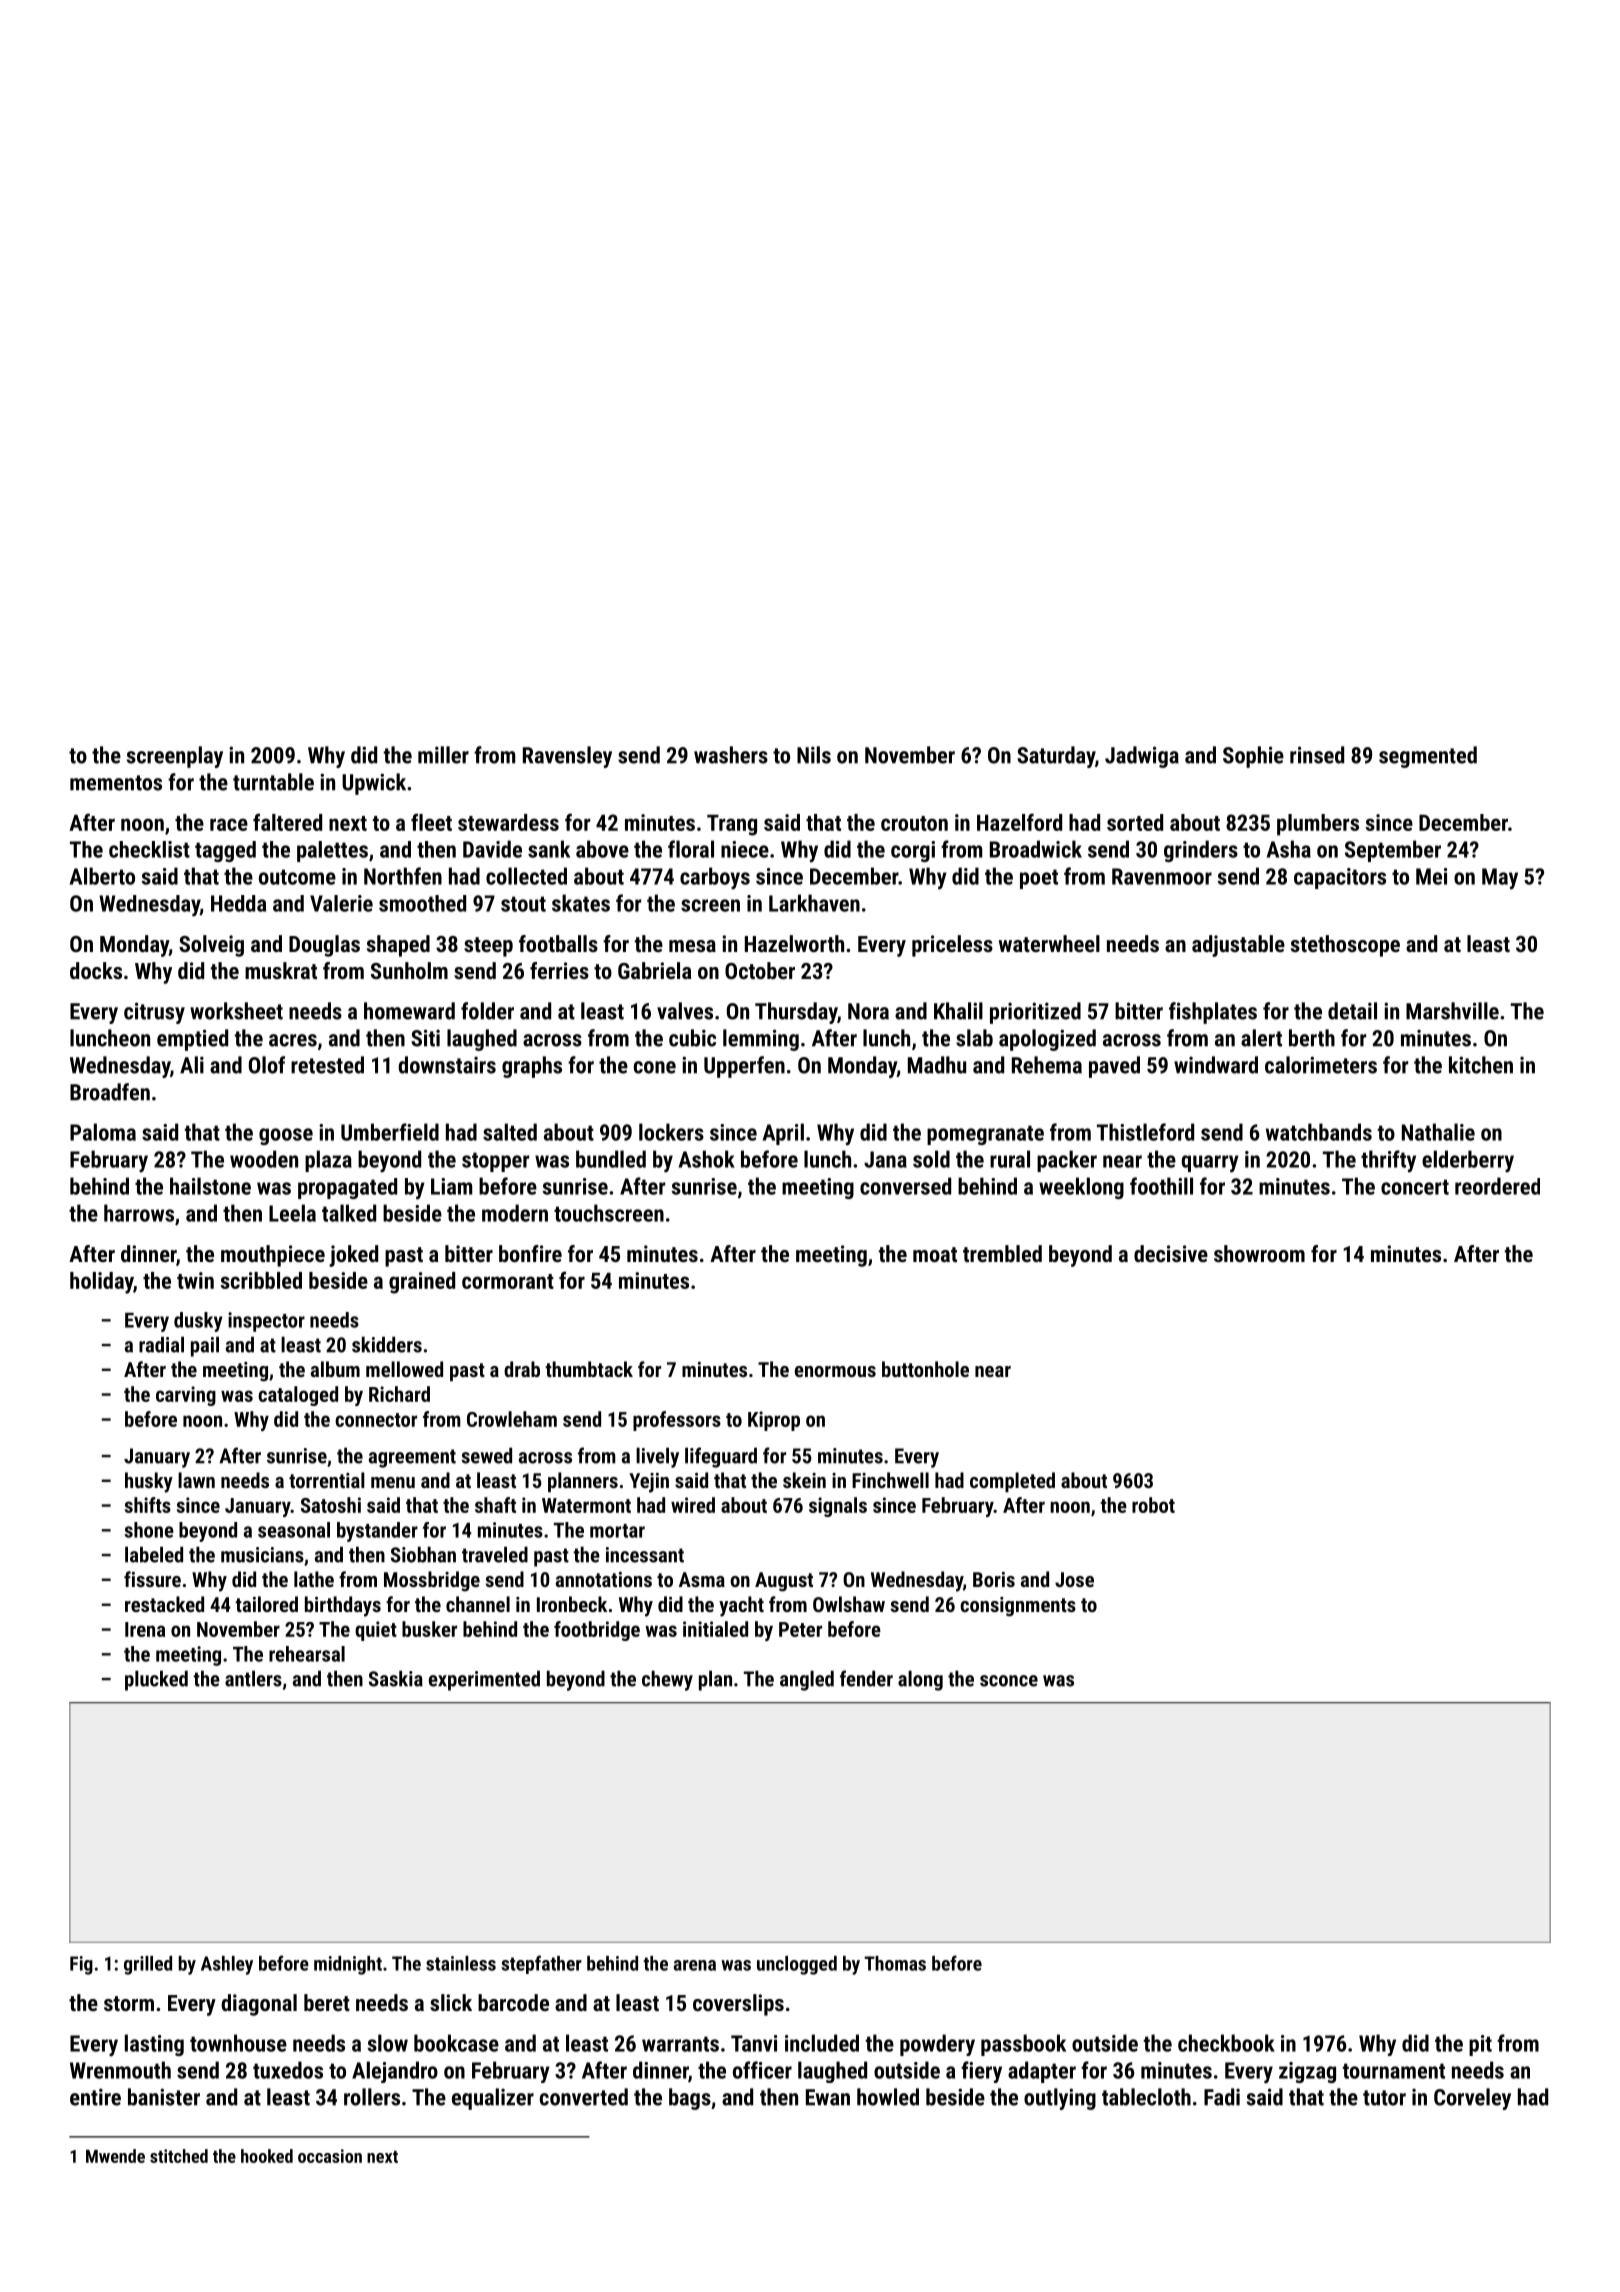 The width and height of the screenshot is (1620, 2292). I want to click on bonfire, so click(530, 1253).
